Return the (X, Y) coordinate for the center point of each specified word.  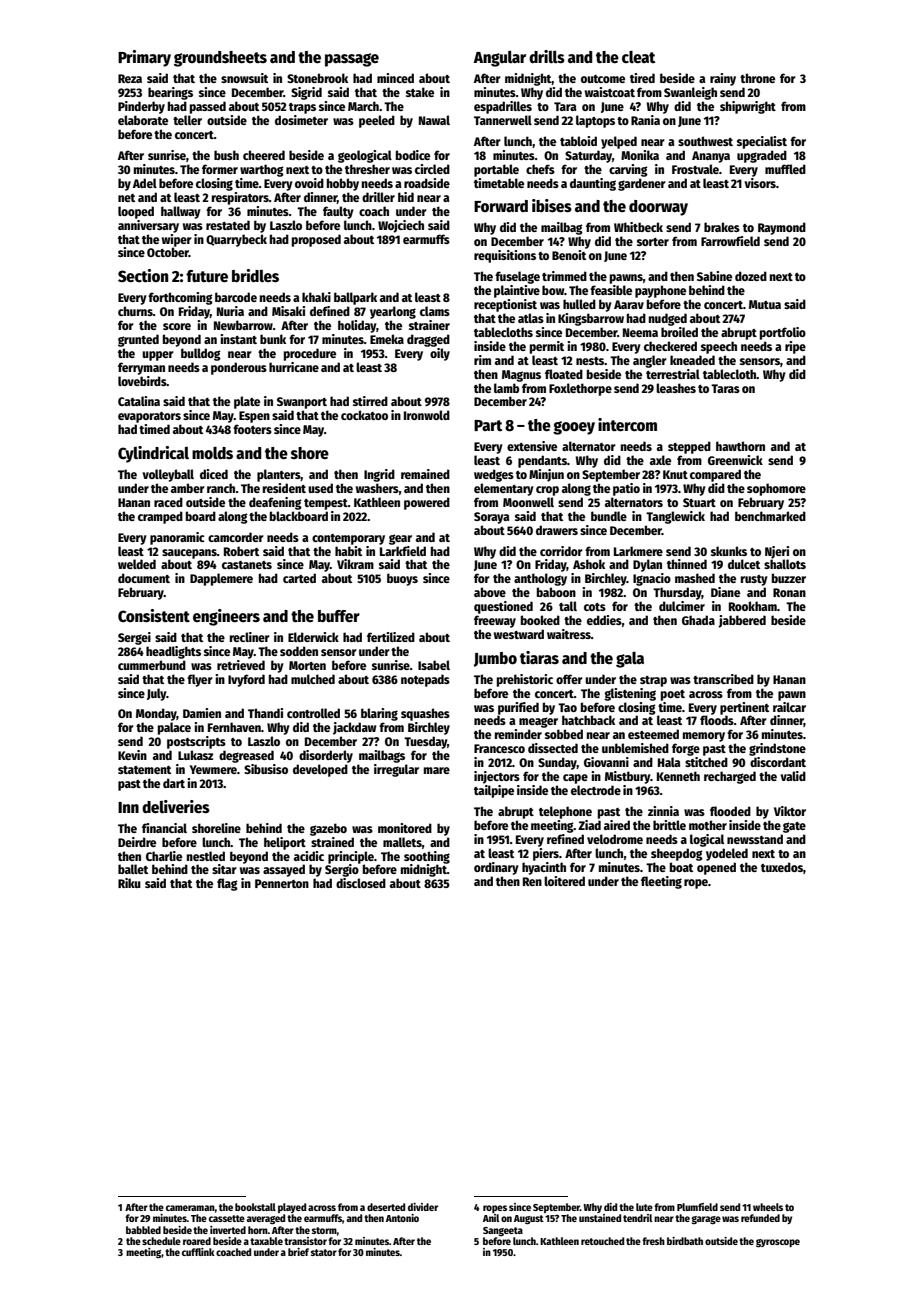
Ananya (711, 157)
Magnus (521, 376)
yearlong (393, 312)
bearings (170, 93)
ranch (221, 488)
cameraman (190, 1208)
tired (642, 78)
